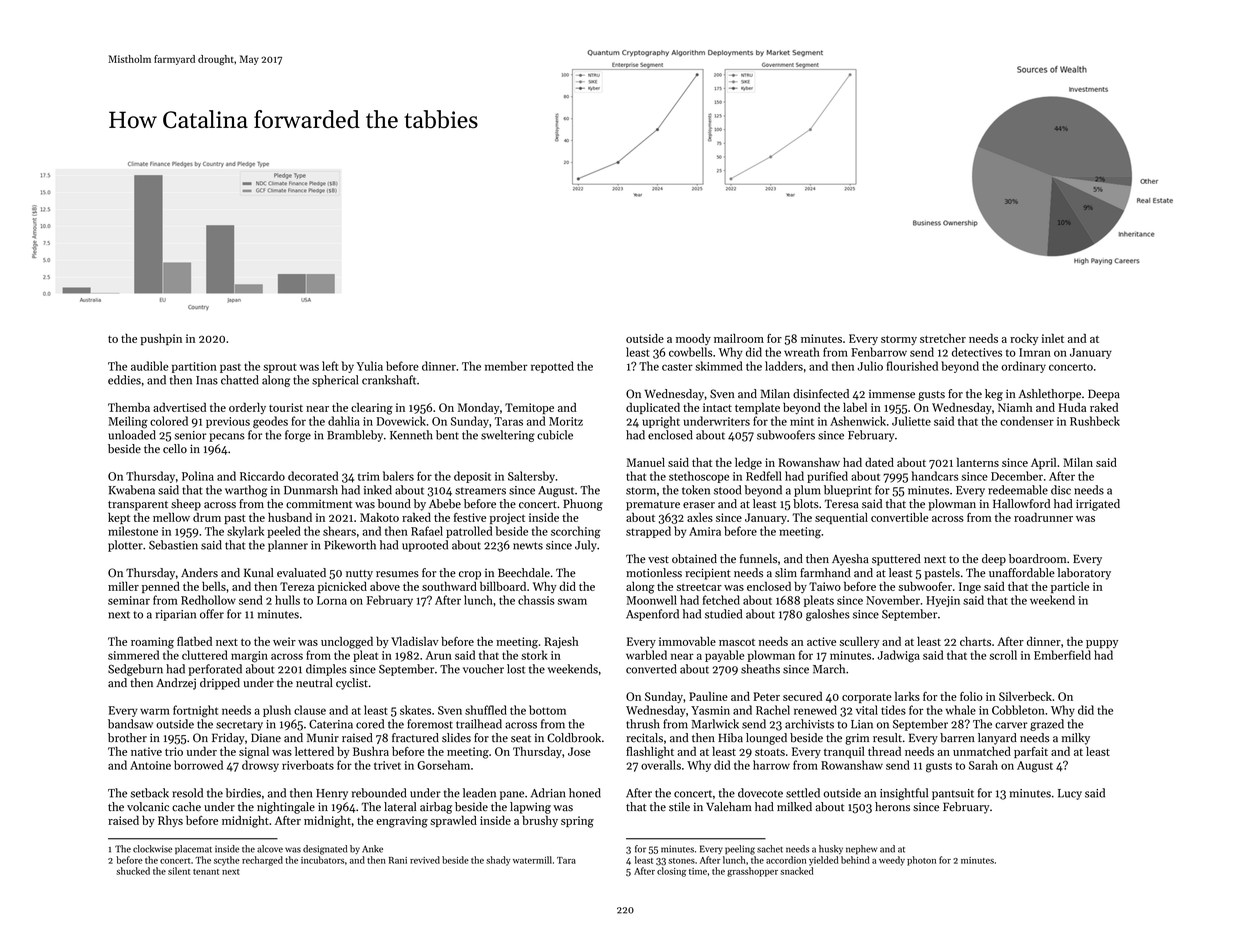  What do you see at coordinates (1084, 574) in the screenshot?
I see `laboratory` at bounding box center [1084, 574].
